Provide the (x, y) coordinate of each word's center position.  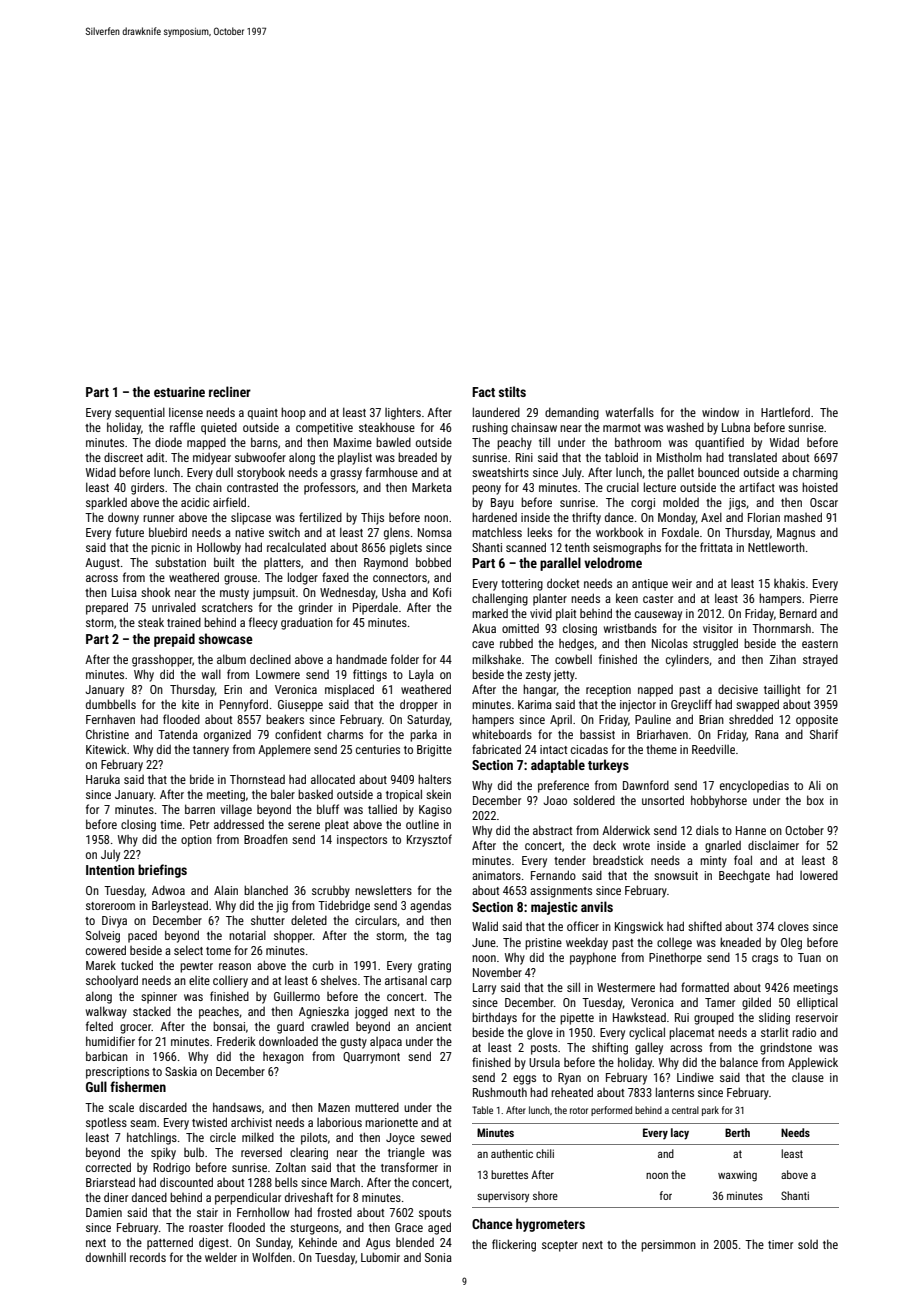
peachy (514, 444)
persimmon (668, 1246)
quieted (219, 428)
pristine (543, 944)
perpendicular (248, 1198)
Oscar (824, 502)
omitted (520, 628)
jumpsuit (274, 594)
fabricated (496, 749)
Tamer (720, 1002)
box (815, 800)
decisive (738, 689)
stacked (152, 1011)
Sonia (438, 1257)
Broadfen (266, 839)
